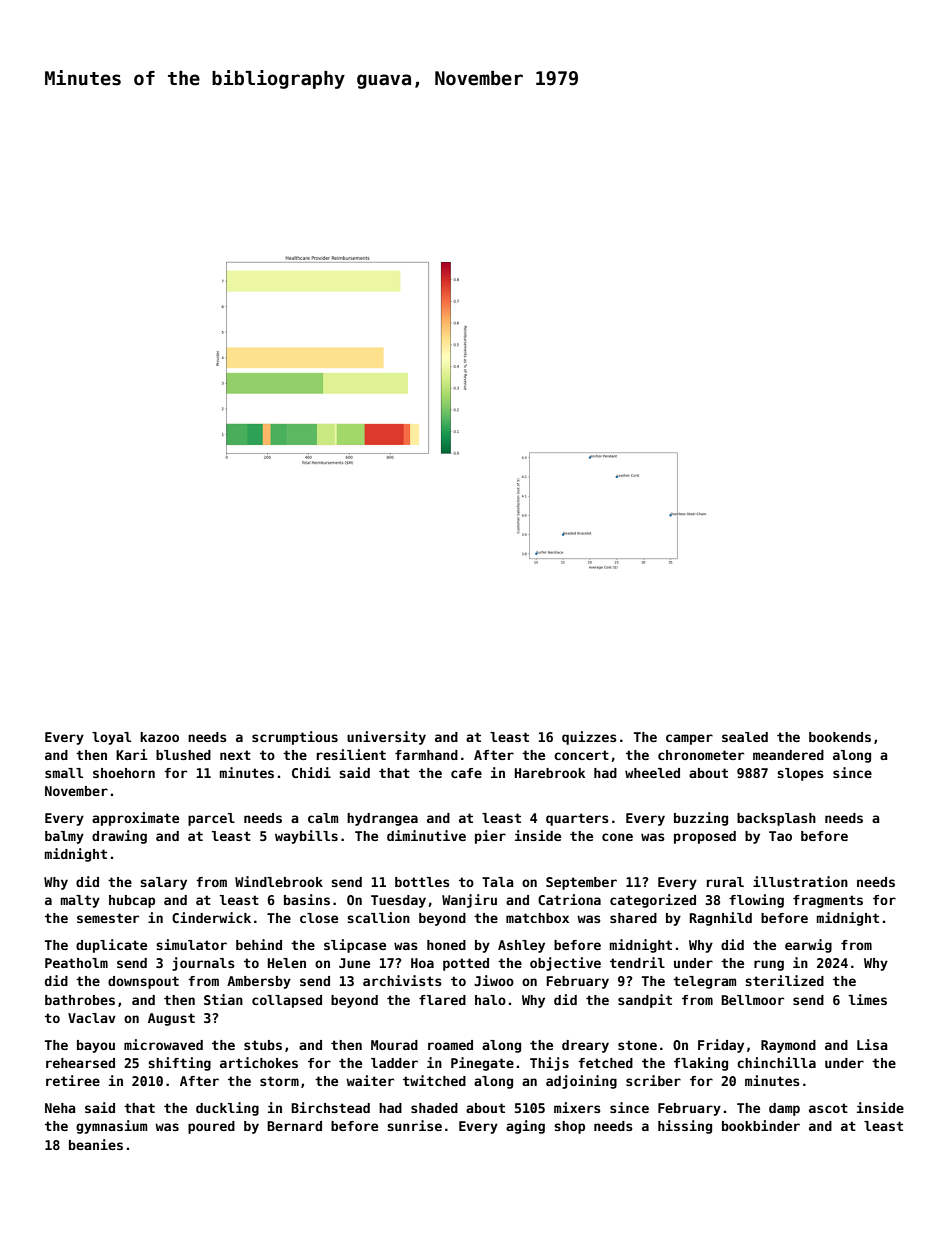 The height and width of the document is (1233, 952). What do you see at coordinates (780, 836) in the document?
I see `Tao` at bounding box center [780, 836].
